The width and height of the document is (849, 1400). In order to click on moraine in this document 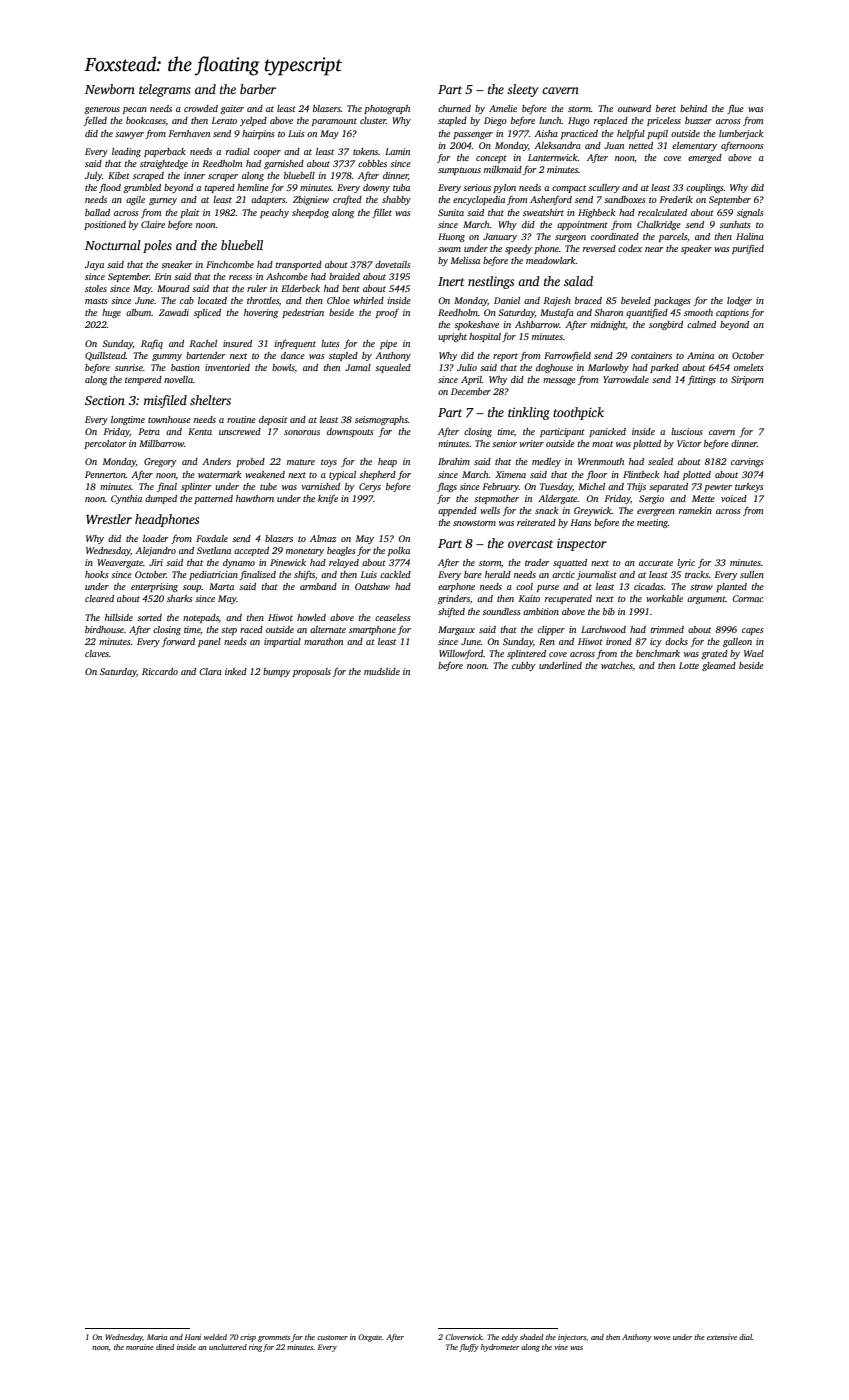, I will do `click(140, 1347)`.
